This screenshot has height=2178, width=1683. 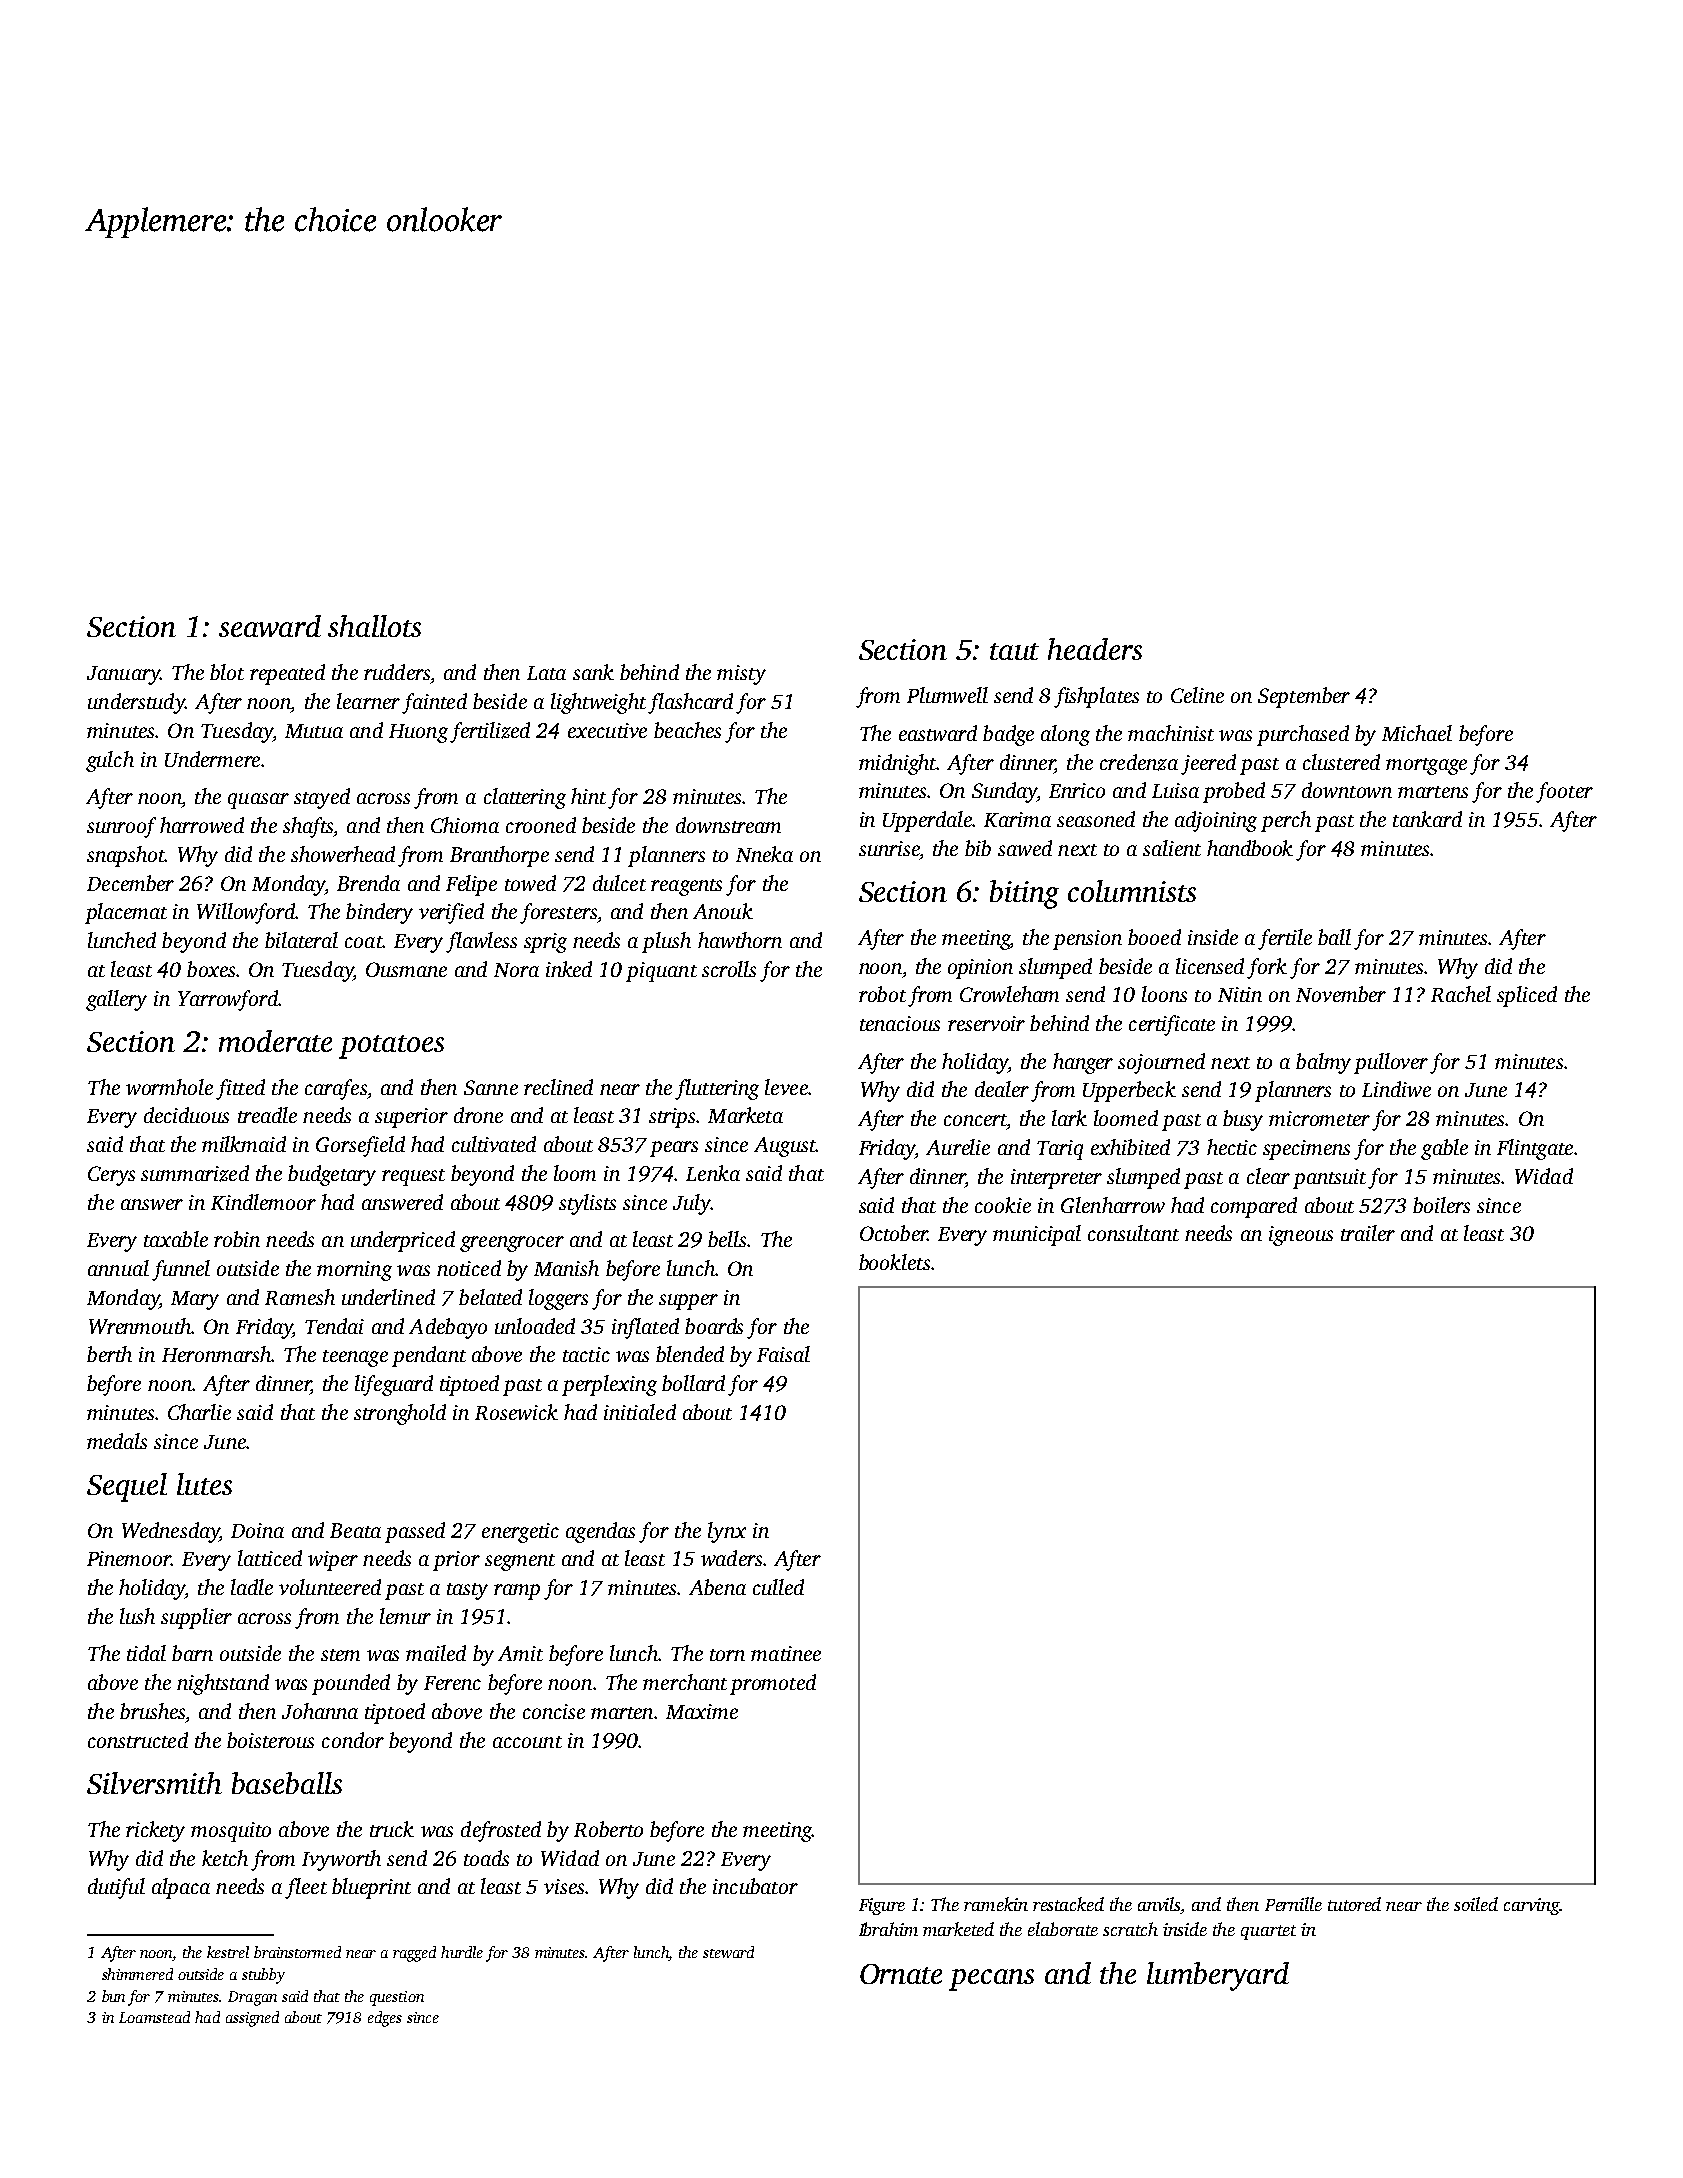 I want to click on shafts, so click(x=308, y=827).
